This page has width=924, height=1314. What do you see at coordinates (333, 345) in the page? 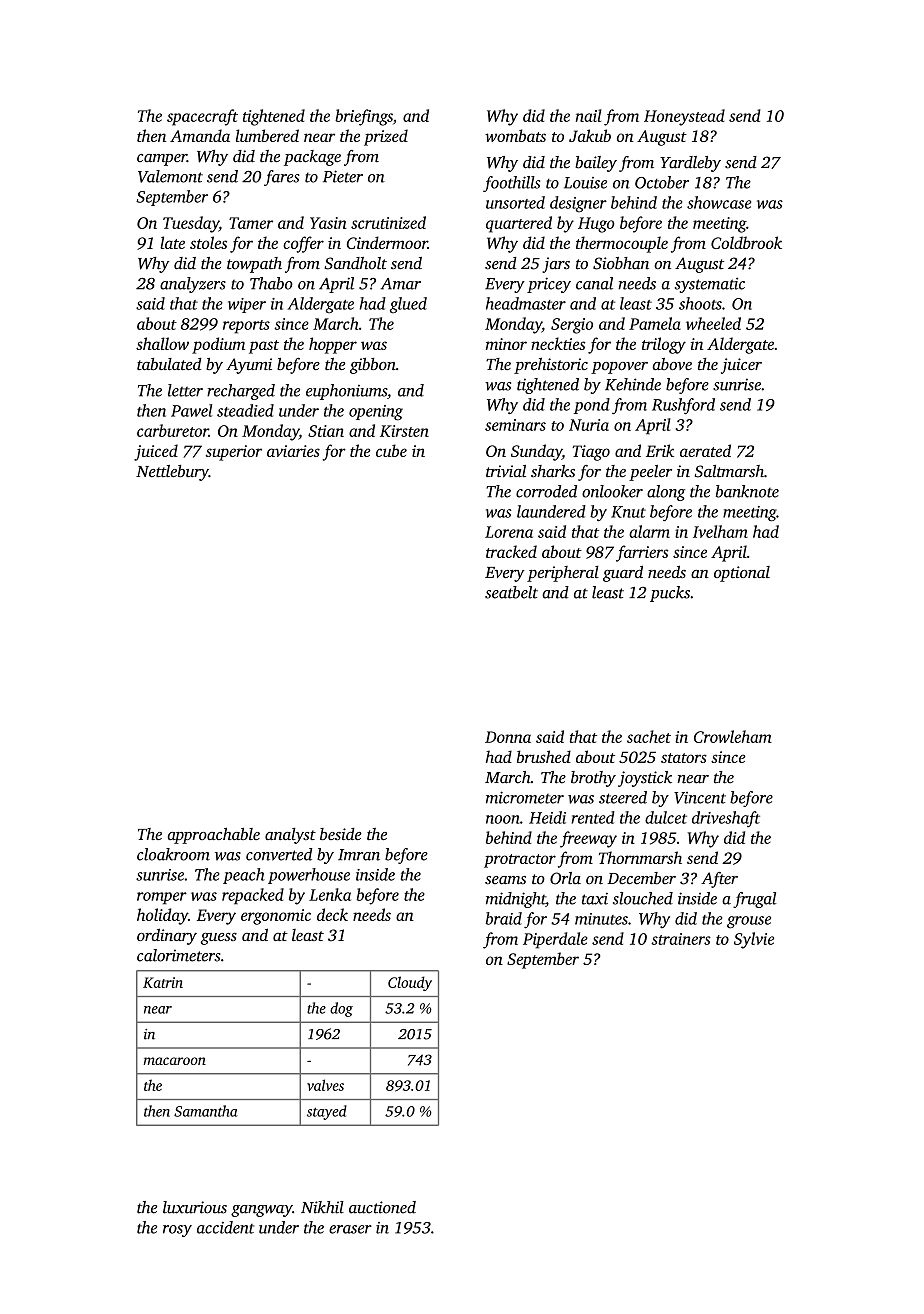
I see `hopper` at bounding box center [333, 345].
